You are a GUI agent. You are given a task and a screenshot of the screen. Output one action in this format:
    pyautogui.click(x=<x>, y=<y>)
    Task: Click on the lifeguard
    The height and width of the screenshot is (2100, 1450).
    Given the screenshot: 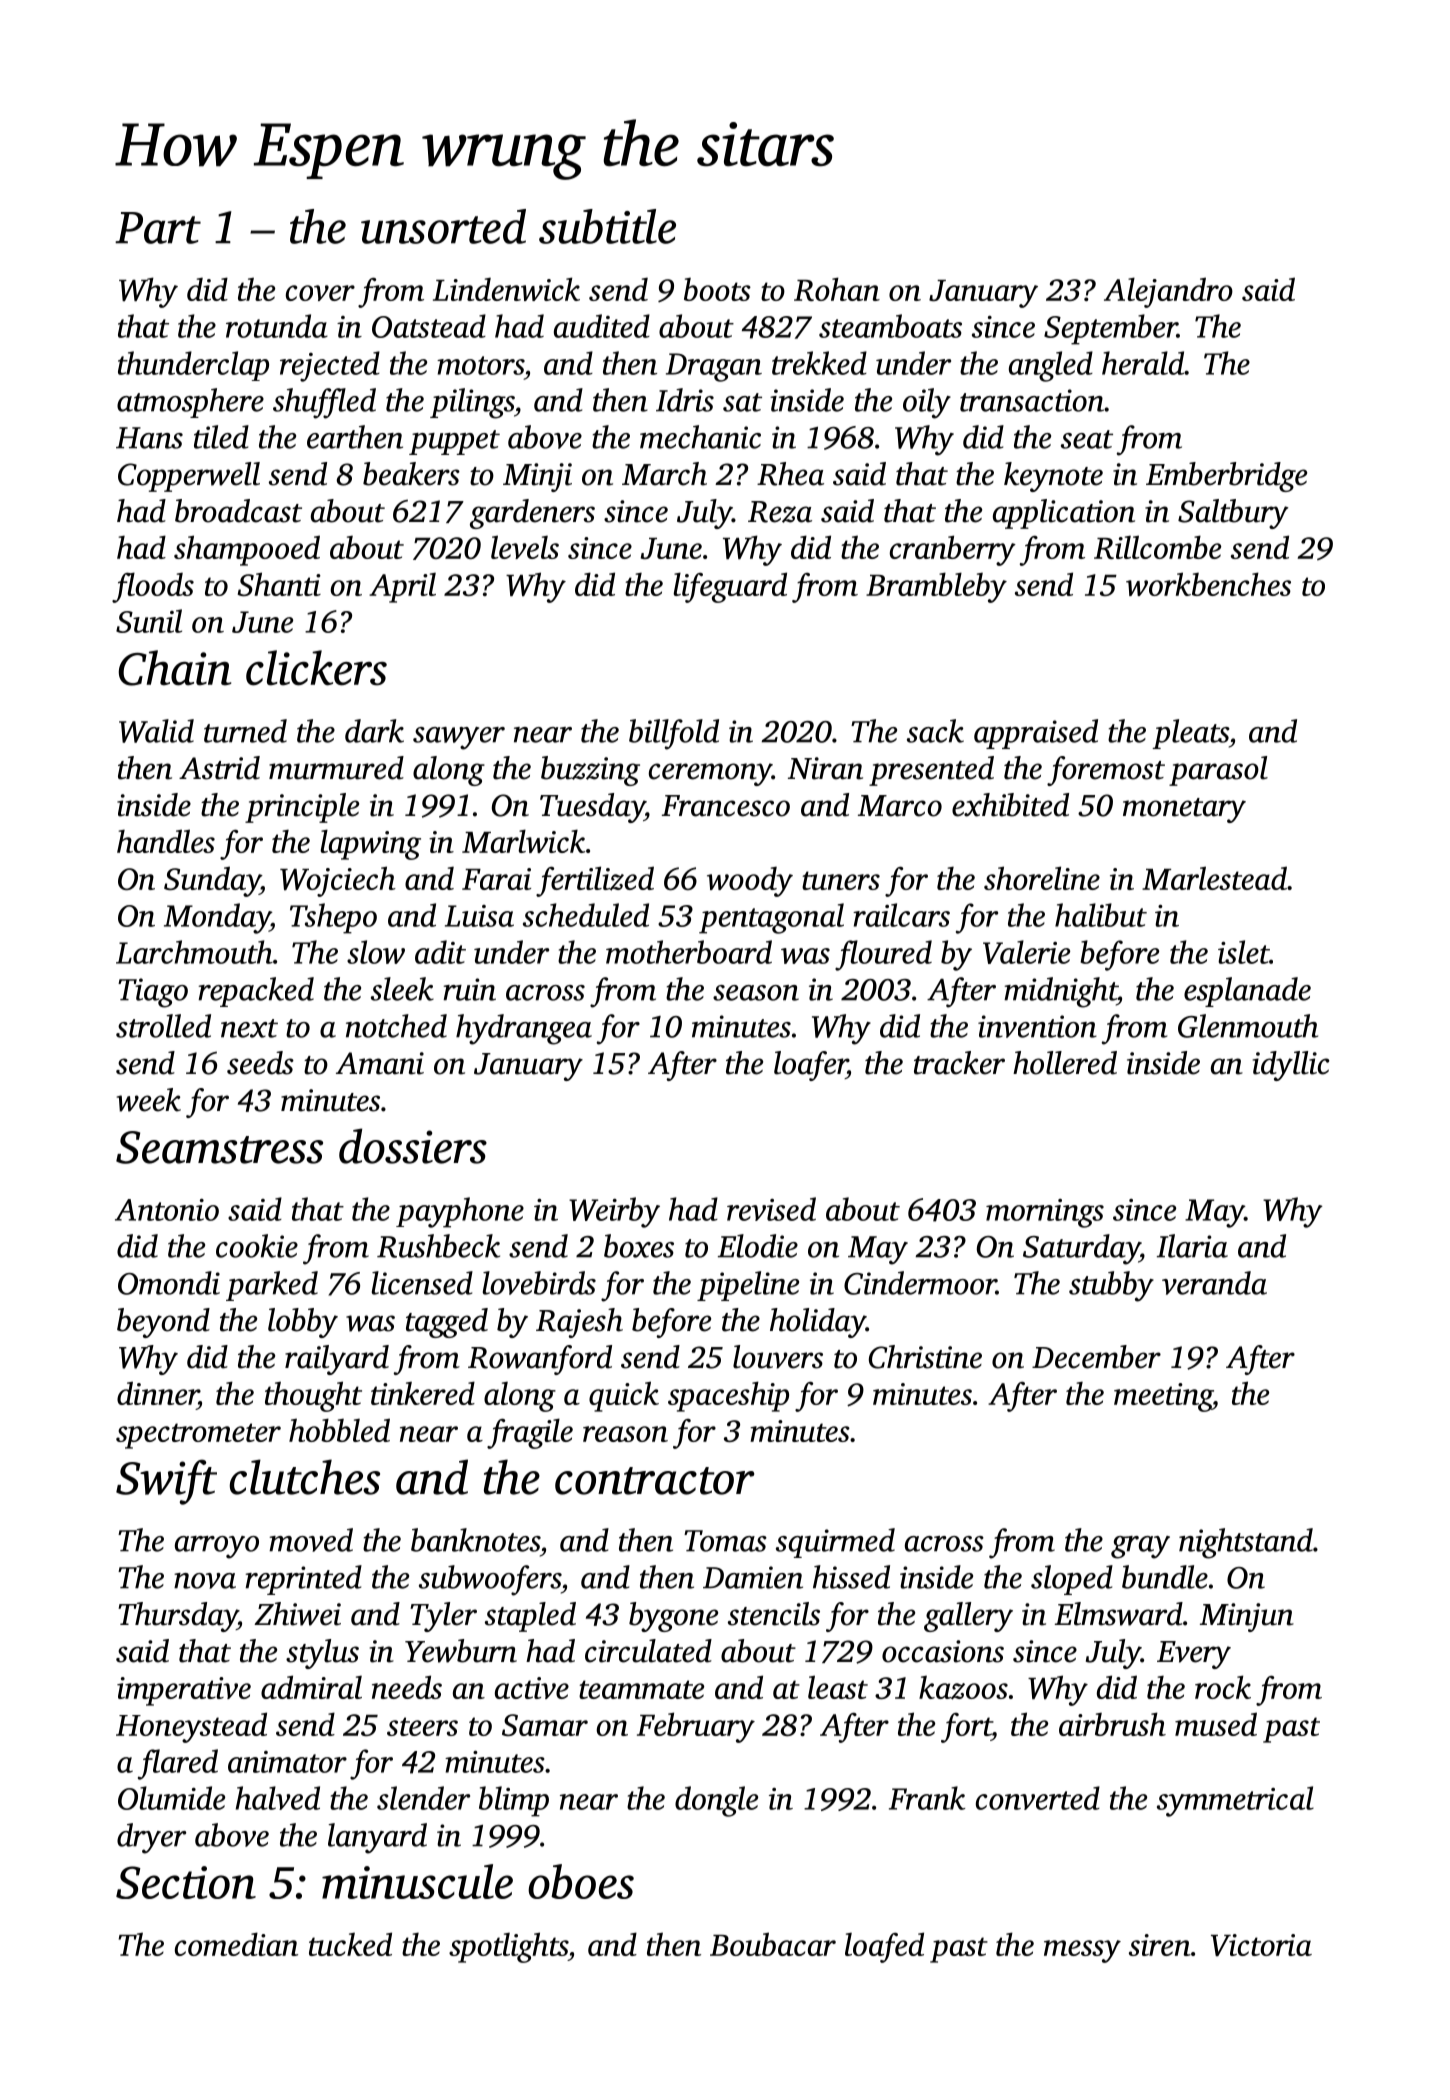 What is the action you would take?
    pyautogui.click(x=730, y=587)
